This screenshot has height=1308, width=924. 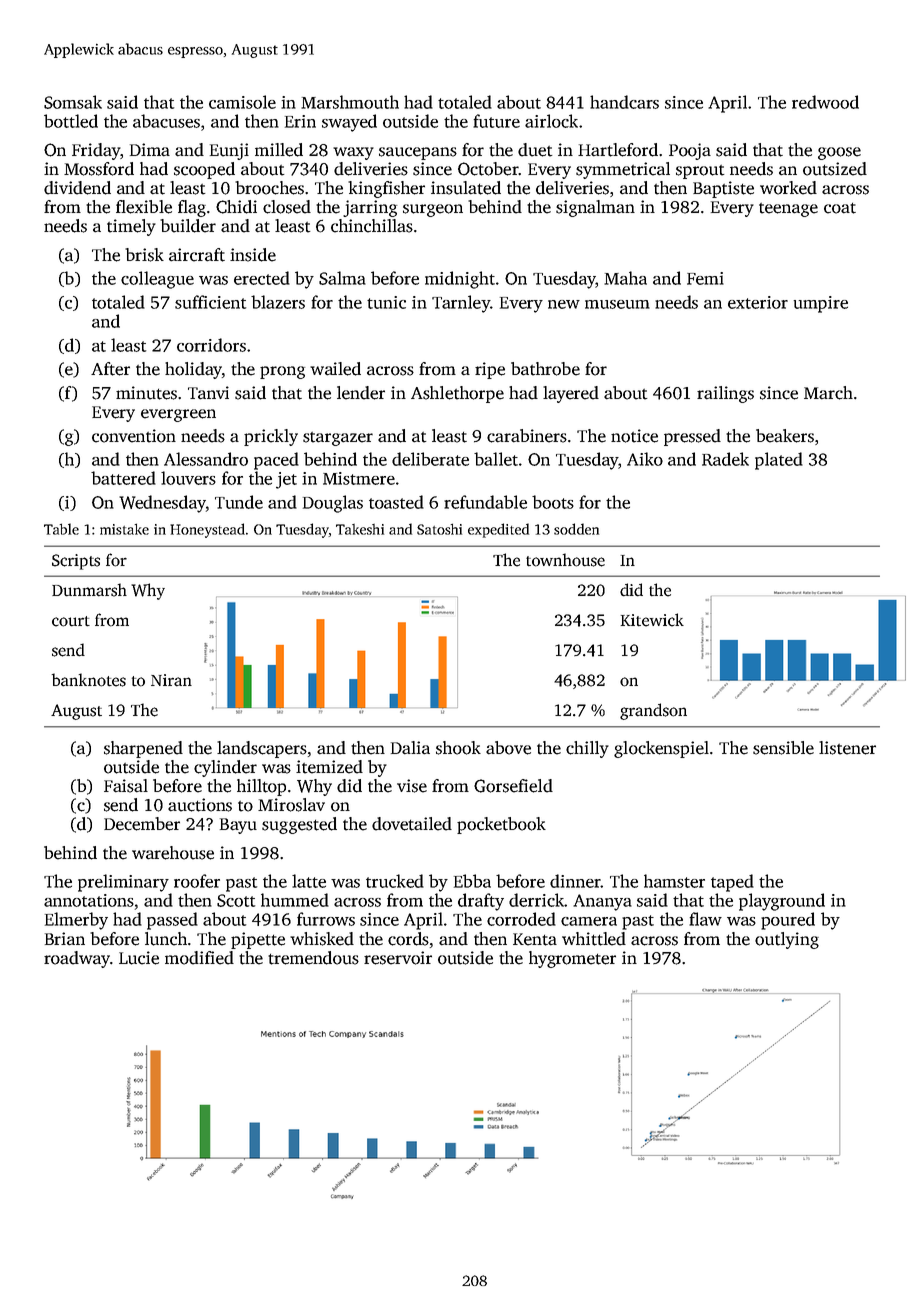 I want to click on worked, so click(x=788, y=188).
